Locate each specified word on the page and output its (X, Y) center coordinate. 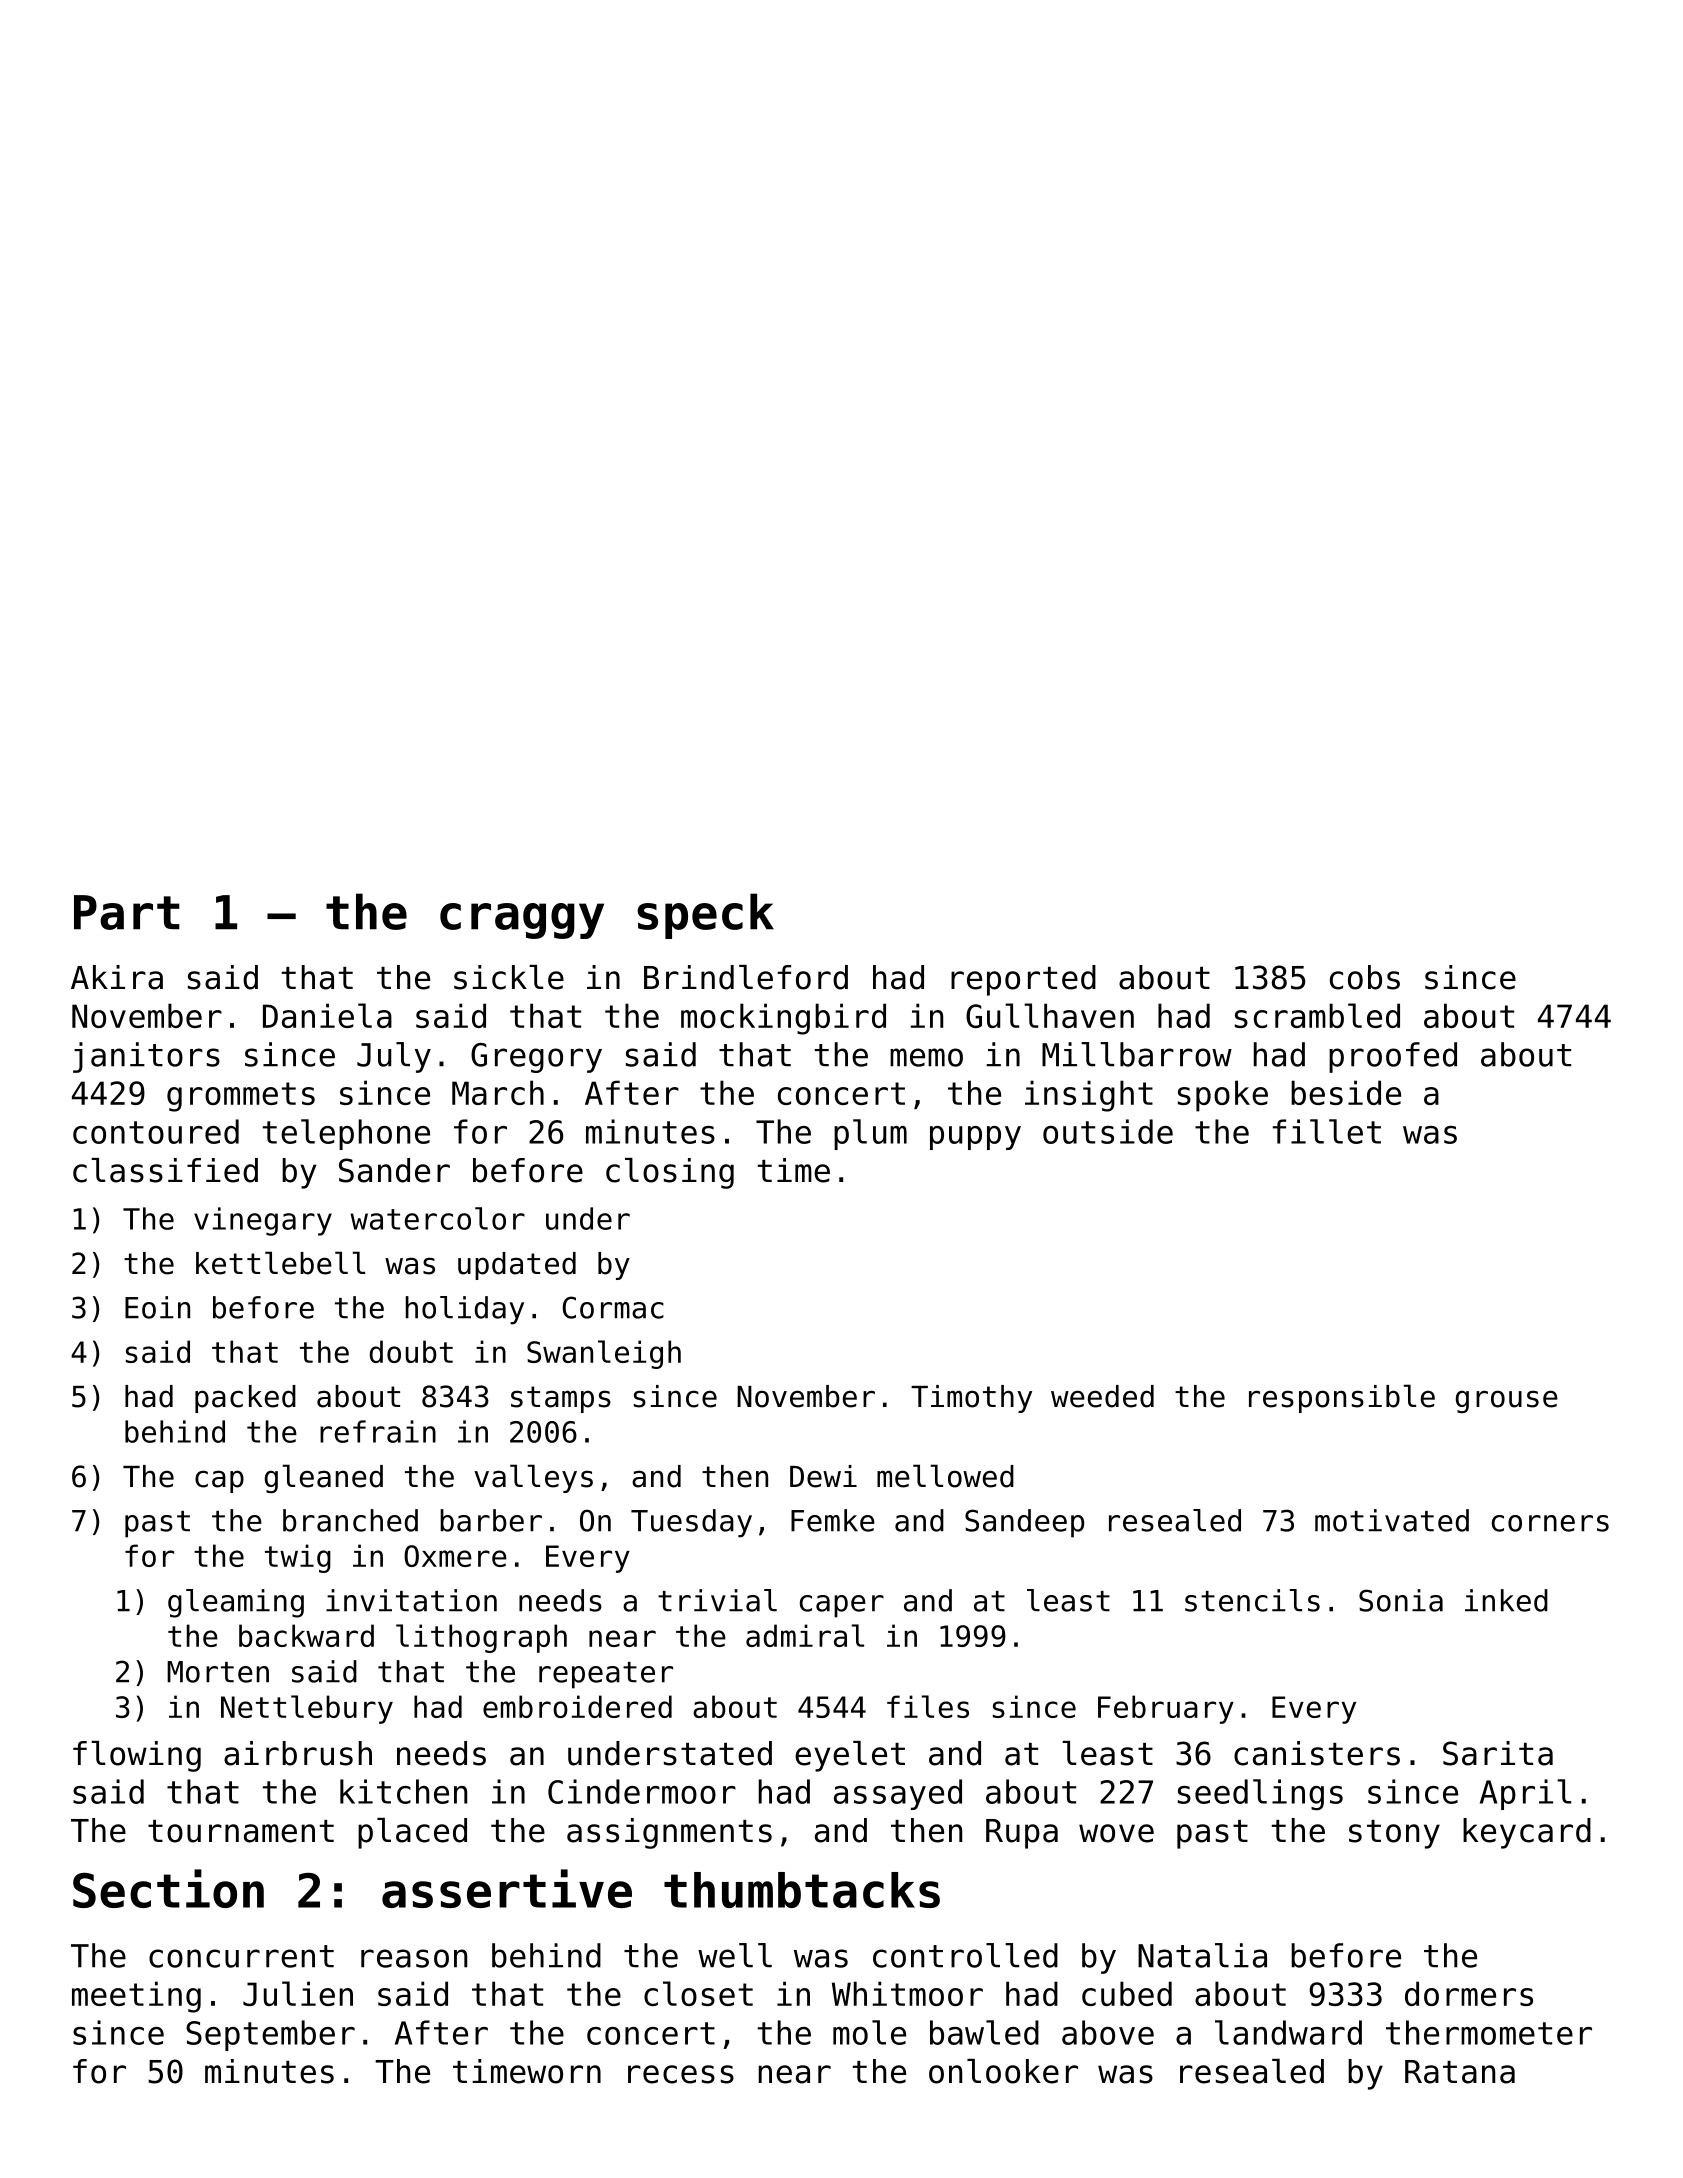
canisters (1317, 1753)
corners (1550, 1523)
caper (842, 1606)
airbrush (298, 1753)
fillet (1327, 1131)
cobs (1365, 977)
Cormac (613, 1307)
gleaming (236, 1603)
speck (705, 916)
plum (870, 1134)
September (270, 2035)
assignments (669, 1833)
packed (245, 1399)
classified (165, 1170)
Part (127, 912)
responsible (1342, 1398)
